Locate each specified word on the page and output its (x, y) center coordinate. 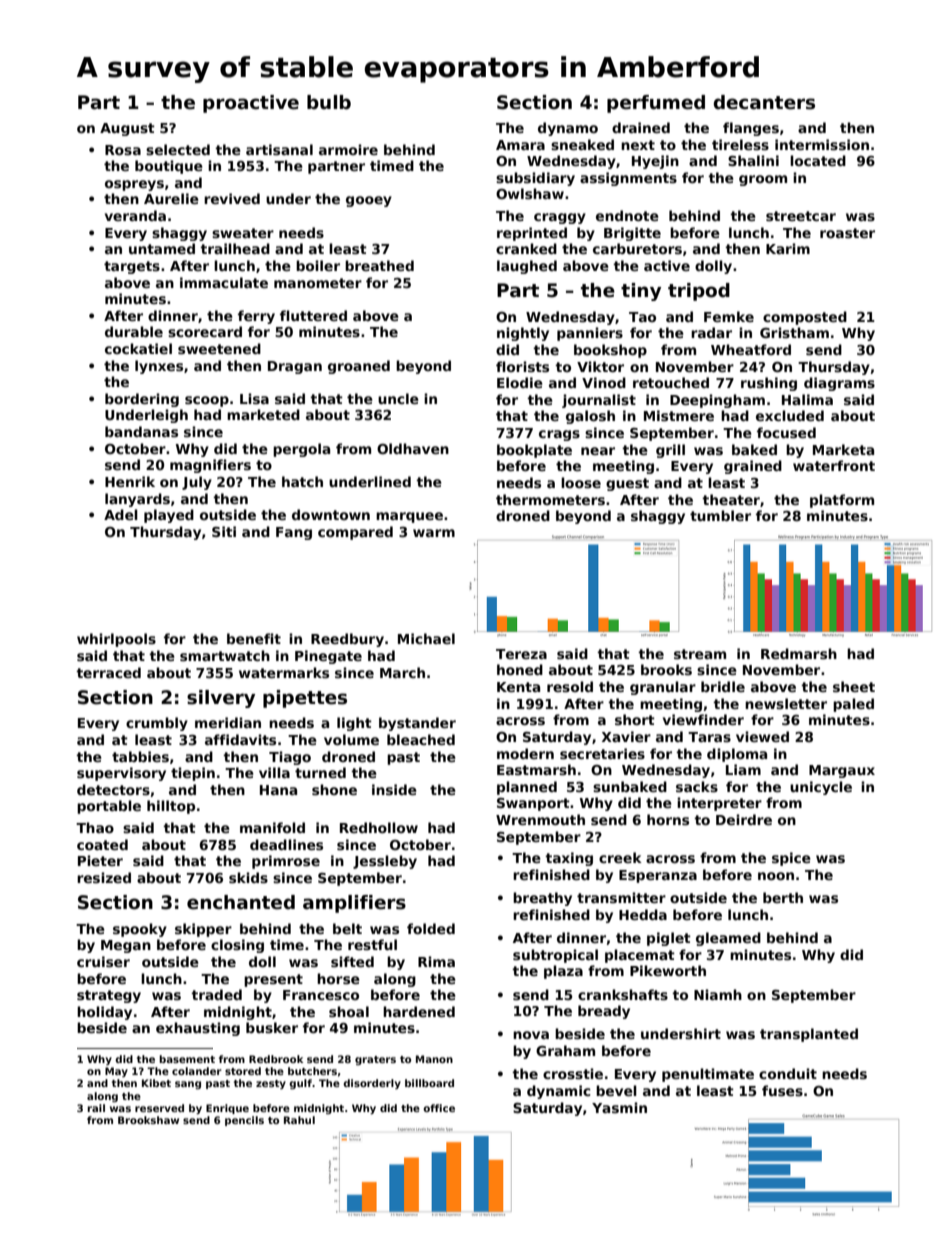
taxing (569, 859)
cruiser (103, 961)
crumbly (157, 724)
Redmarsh (799, 653)
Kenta (518, 687)
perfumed (656, 104)
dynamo (568, 129)
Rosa (123, 150)
